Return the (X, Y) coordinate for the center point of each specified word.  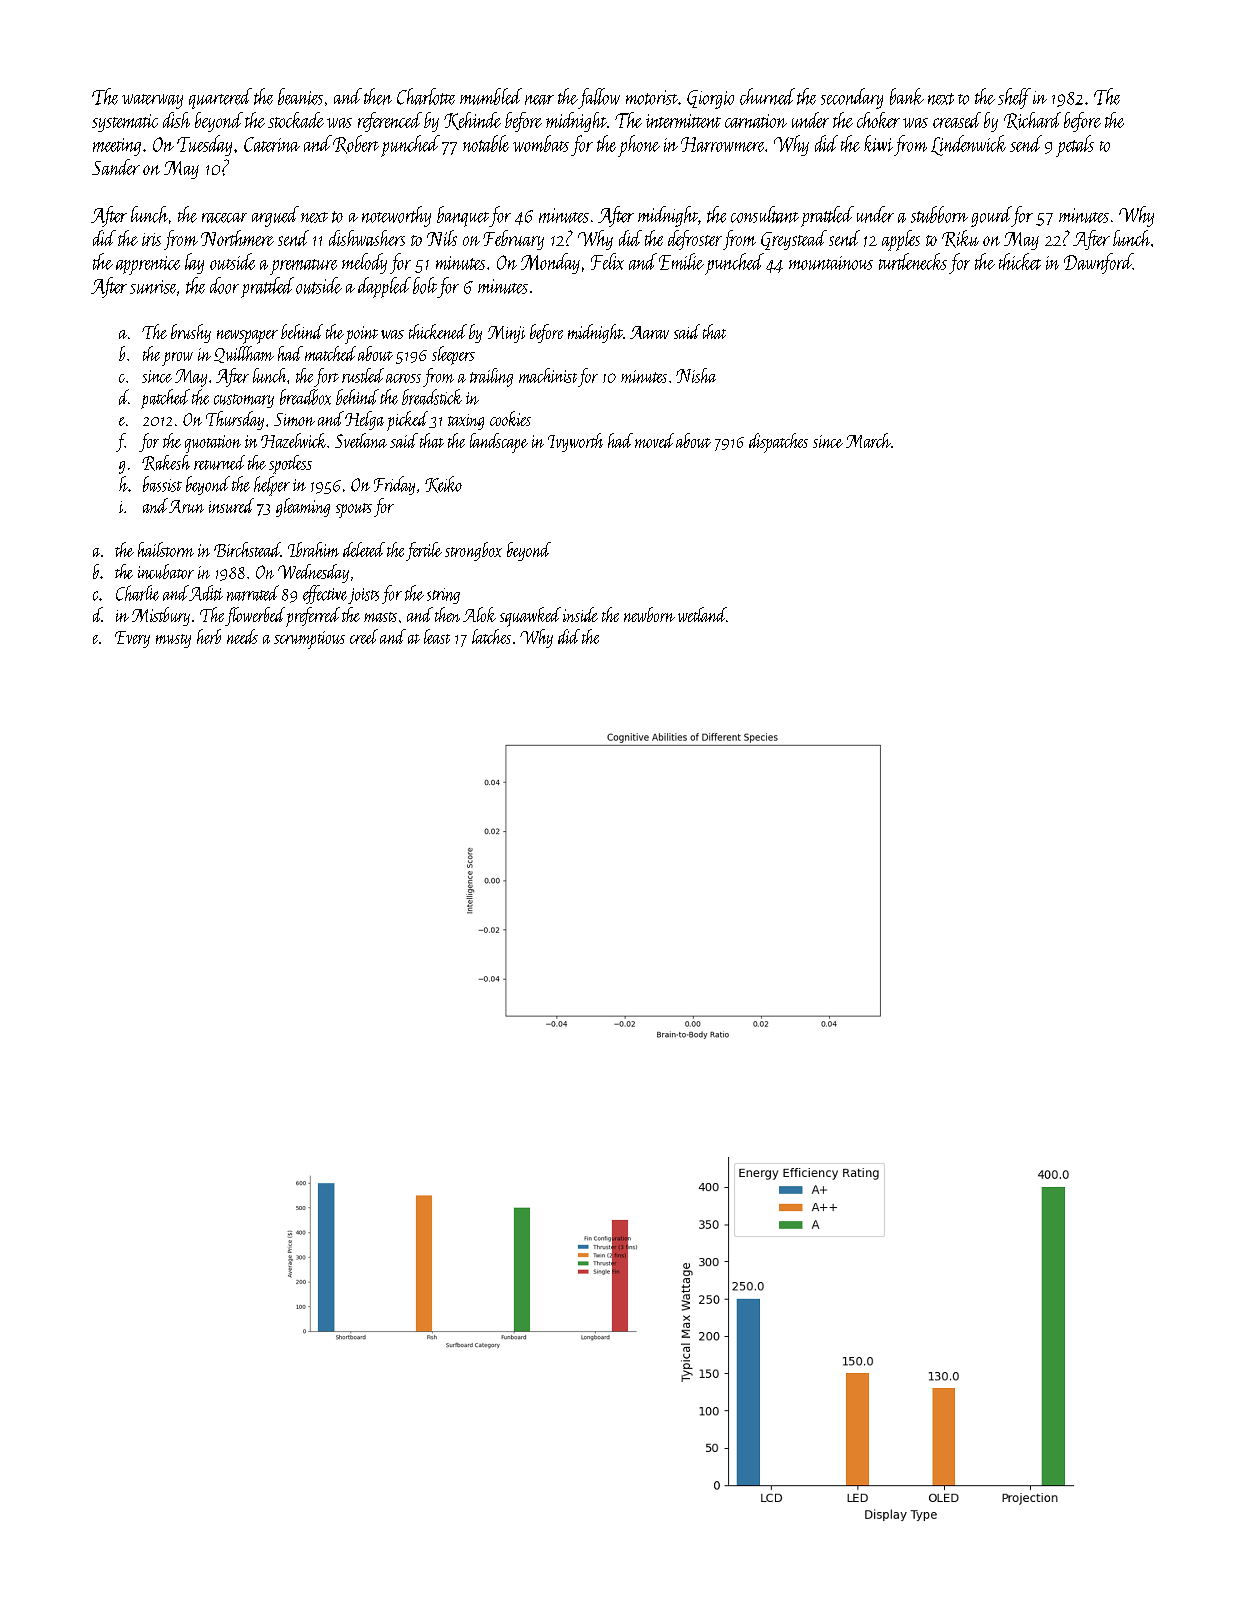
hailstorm (166, 549)
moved (654, 440)
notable (486, 143)
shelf (1014, 98)
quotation (213, 444)
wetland (702, 614)
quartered (220, 98)
